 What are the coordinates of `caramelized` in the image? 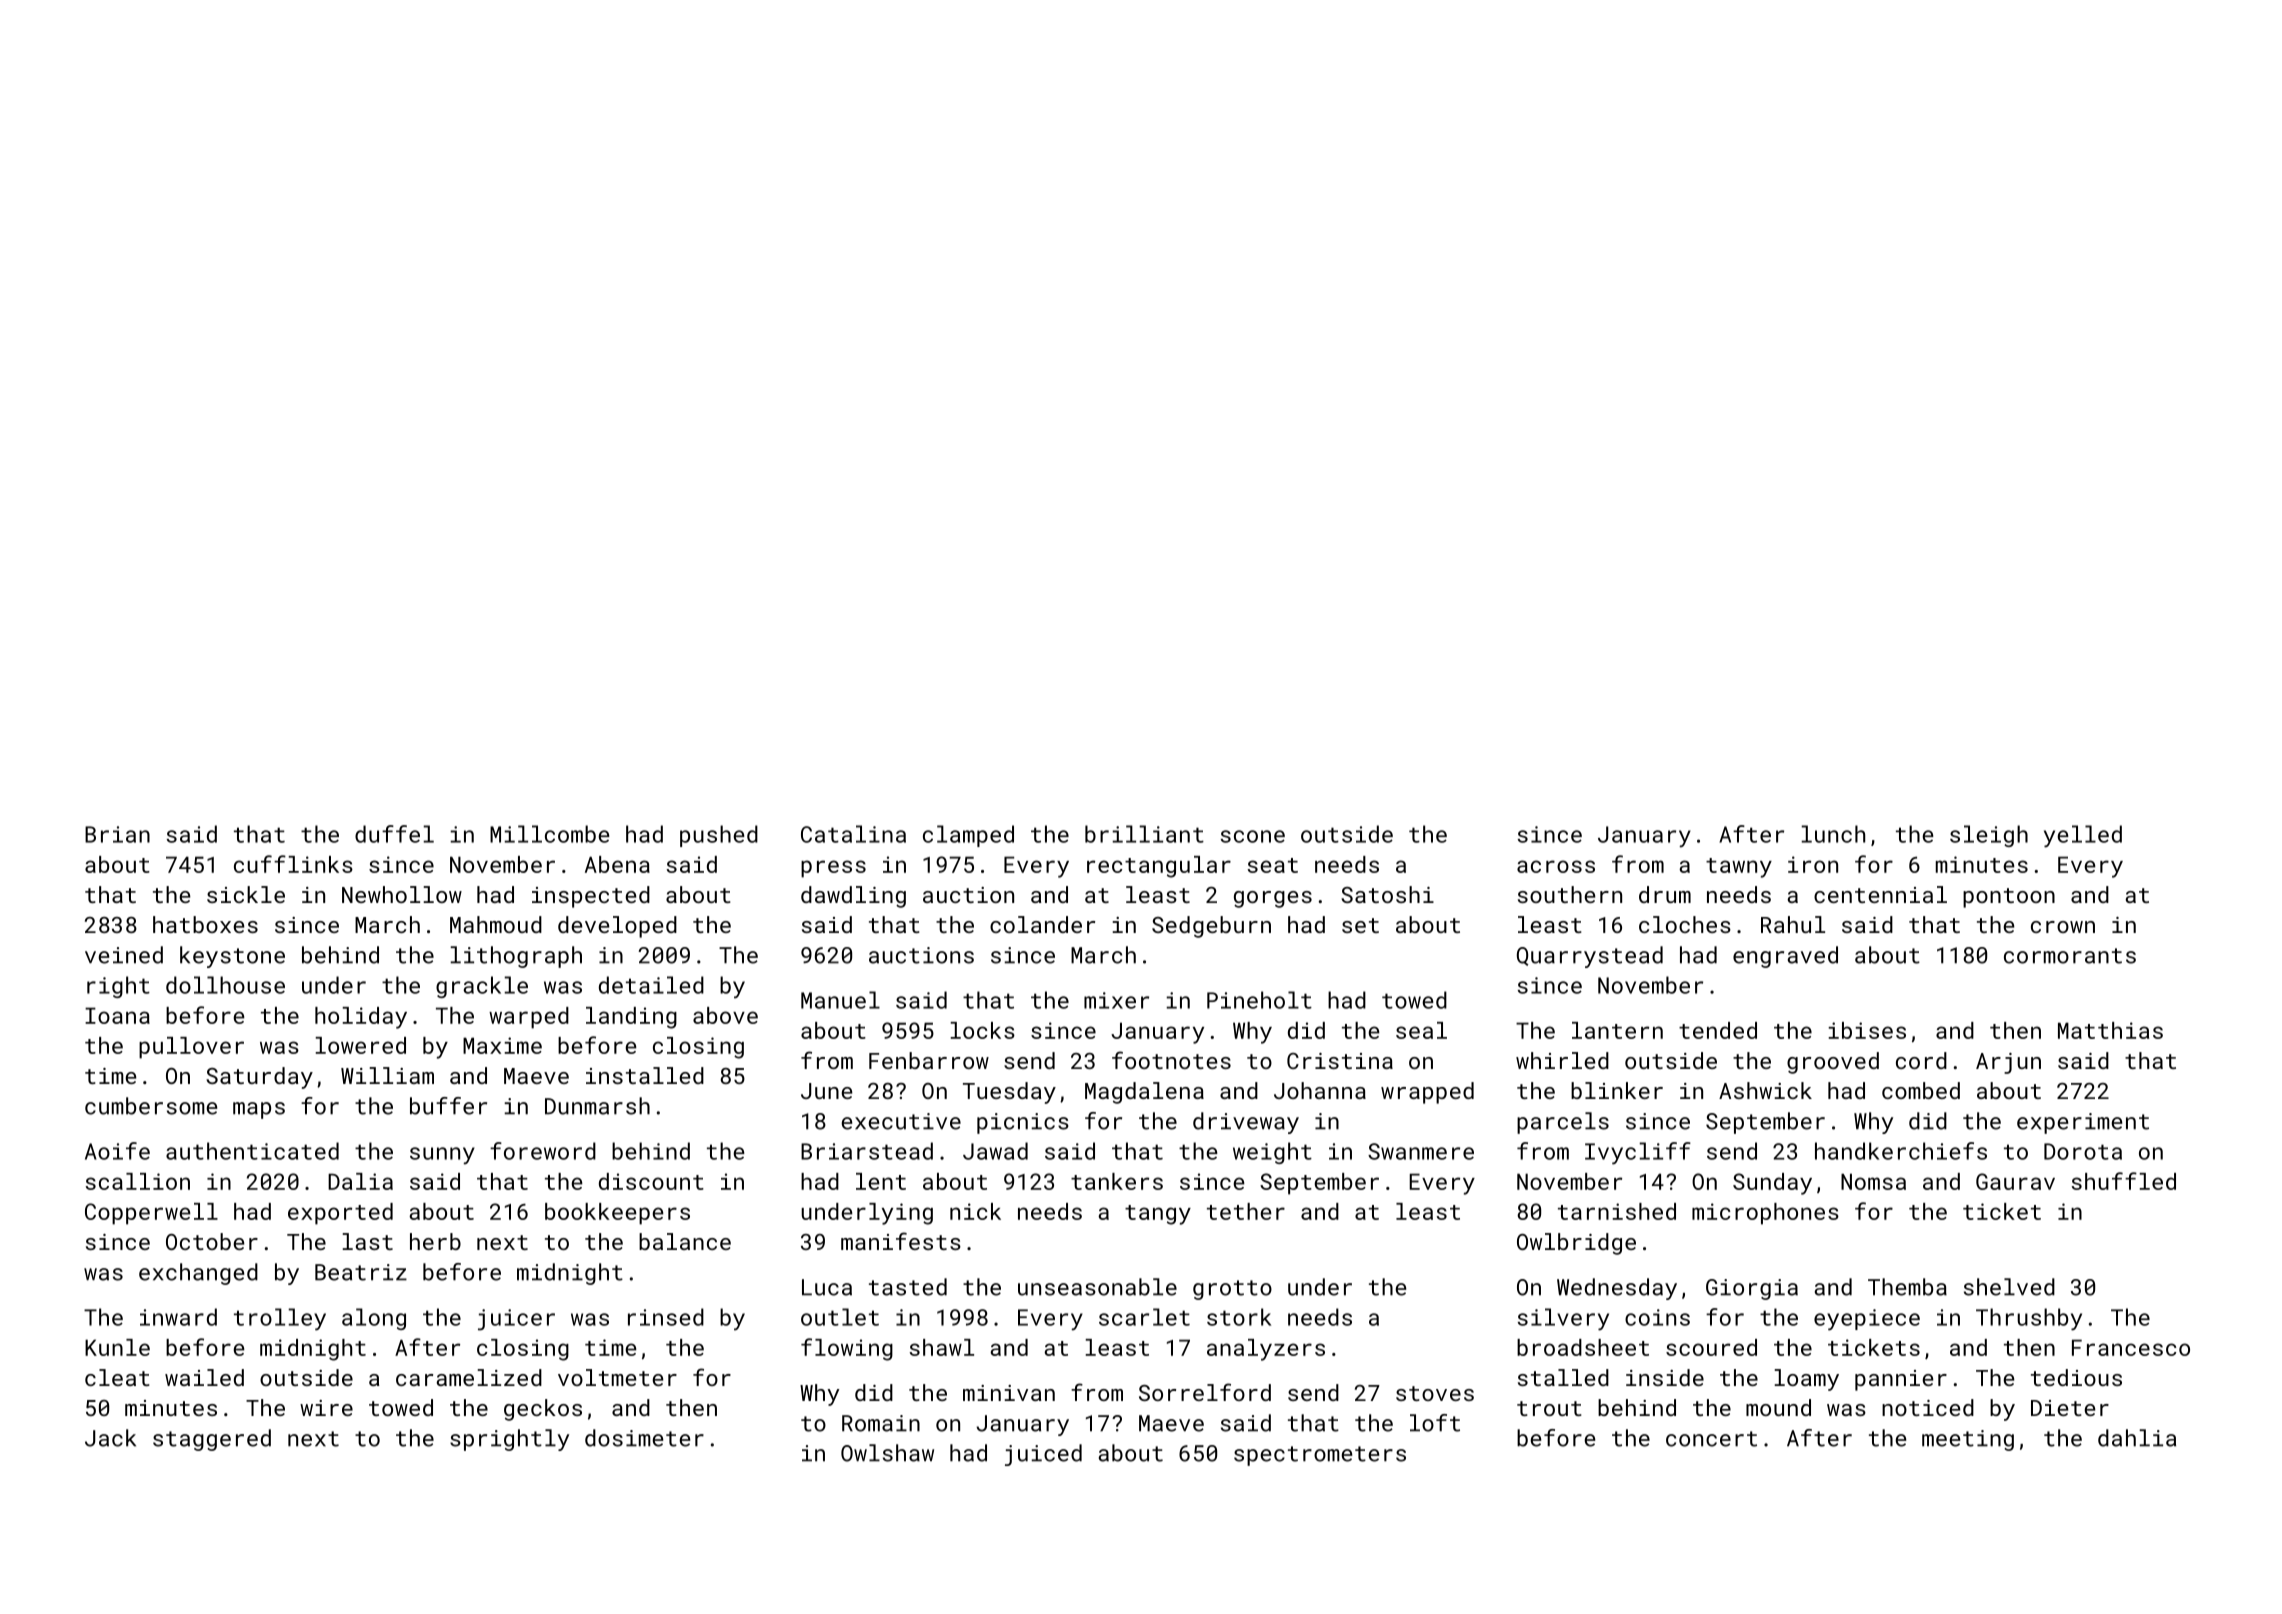 It's located at (469, 1377).
